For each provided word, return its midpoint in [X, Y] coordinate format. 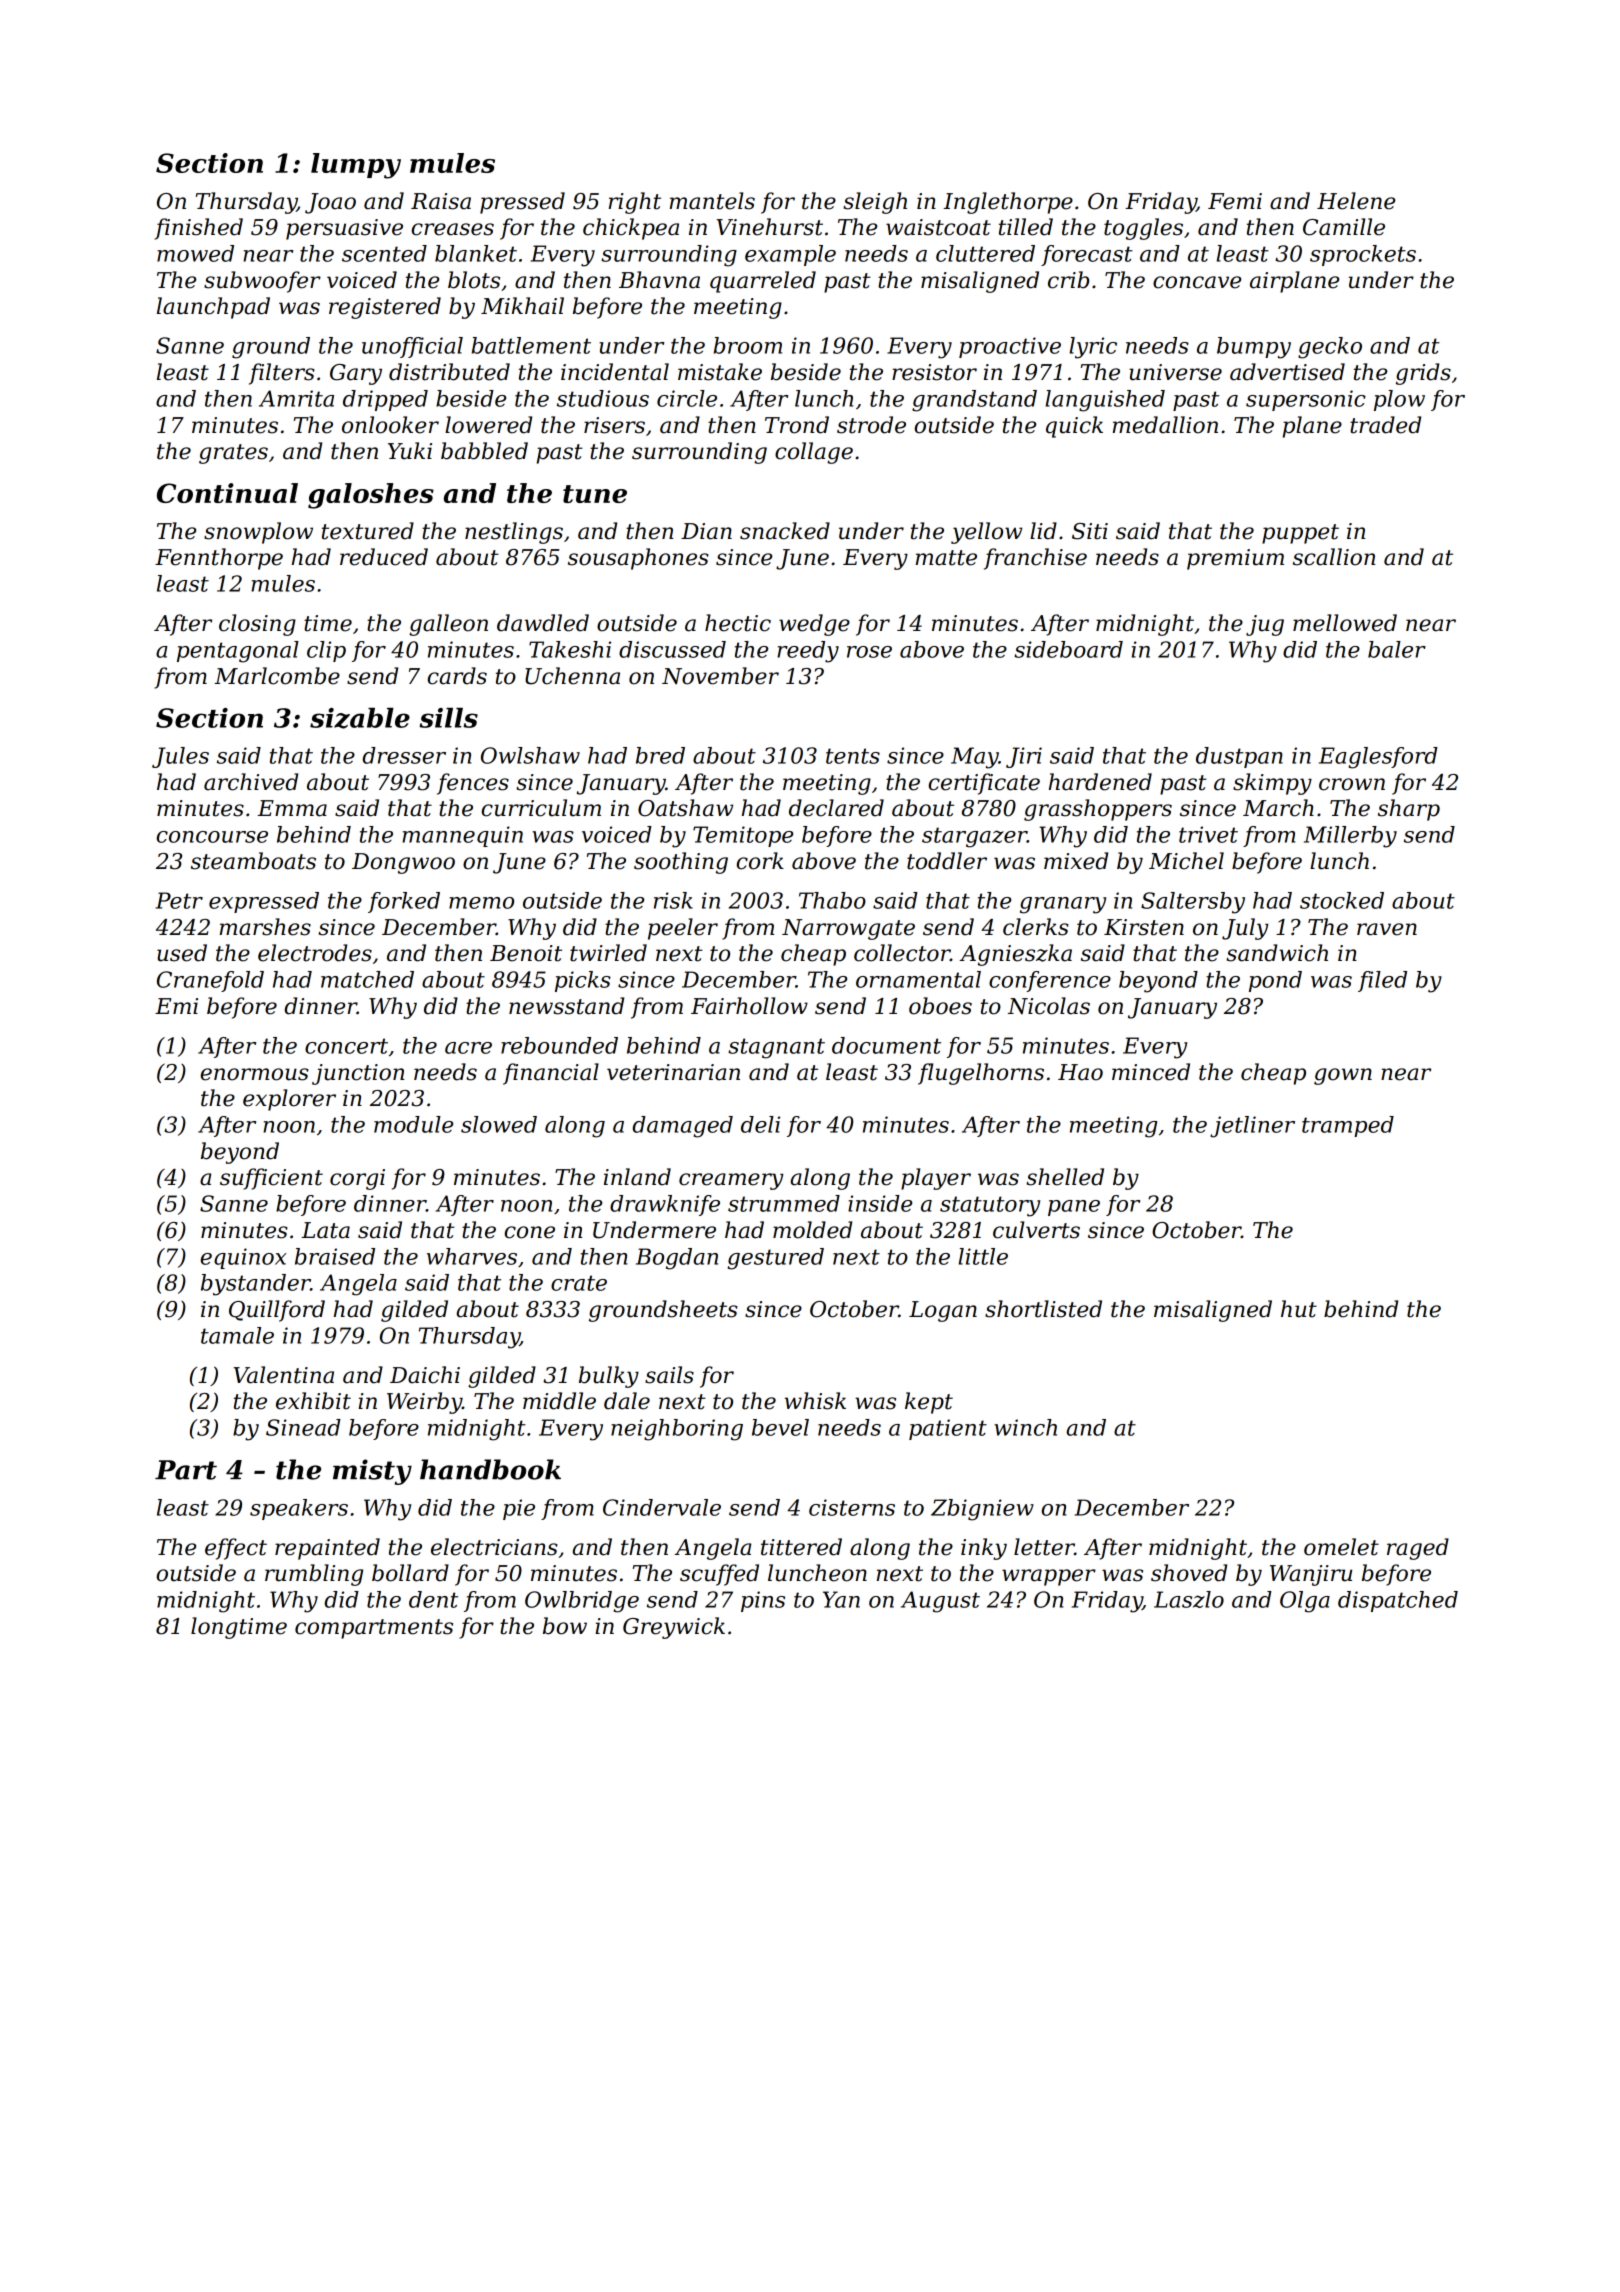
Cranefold [210, 981]
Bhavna [659, 280]
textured [368, 531]
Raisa [441, 201]
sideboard [1068, 649]
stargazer [974, 837]
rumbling [314, 1575]
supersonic [1306, 400]
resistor [934, 372]
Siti [1090, 531]
